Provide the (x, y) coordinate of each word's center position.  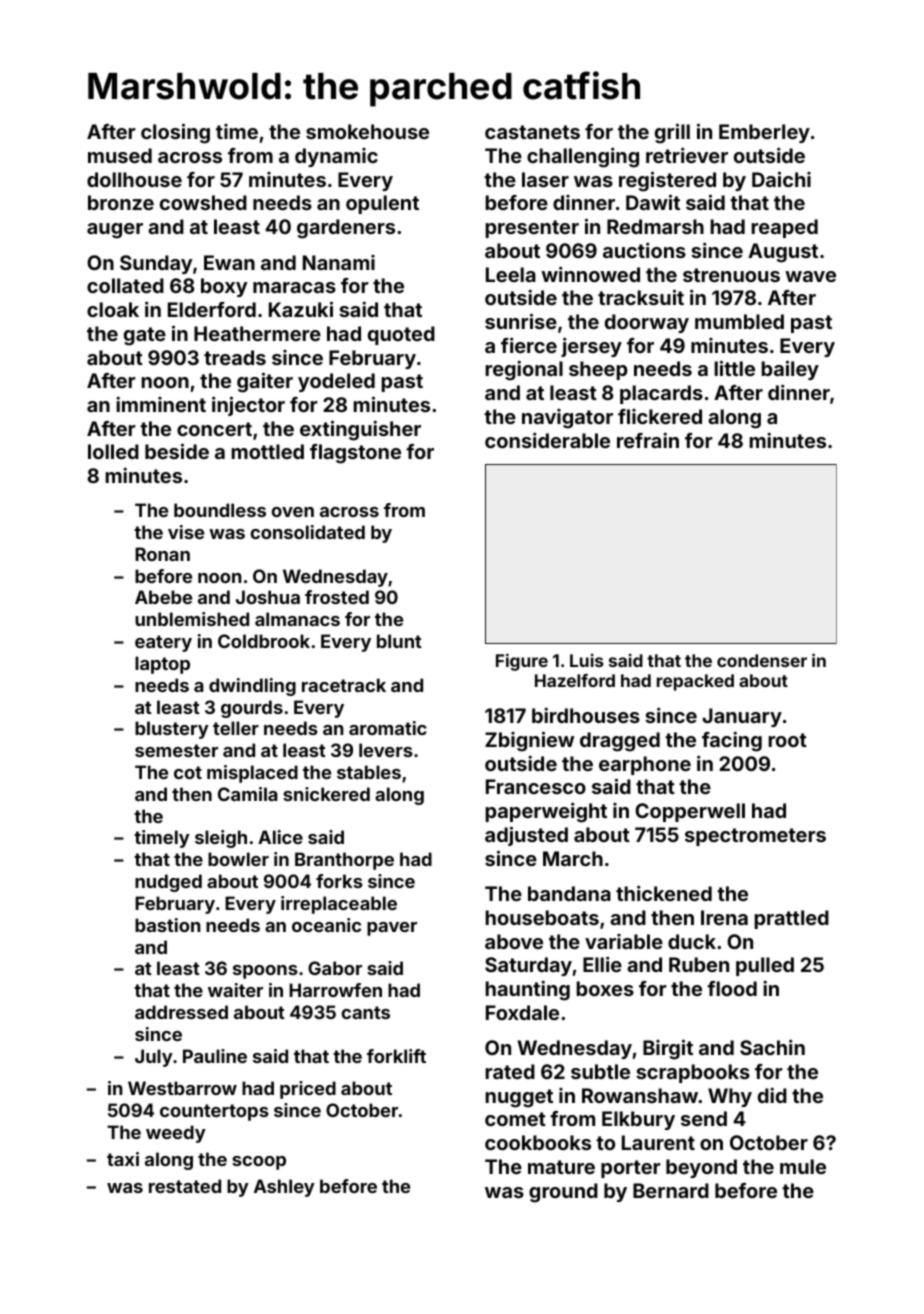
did (772, 1095)
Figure (522, 662)
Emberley (764, 133)
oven (293, 512)
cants (366, 1012)
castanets (532, 132)
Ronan (162, 554)
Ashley (284, 1188)
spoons (265, 972)
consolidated (308, 532)
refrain (648, 440)
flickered (660, 416)
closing (175, 133)
